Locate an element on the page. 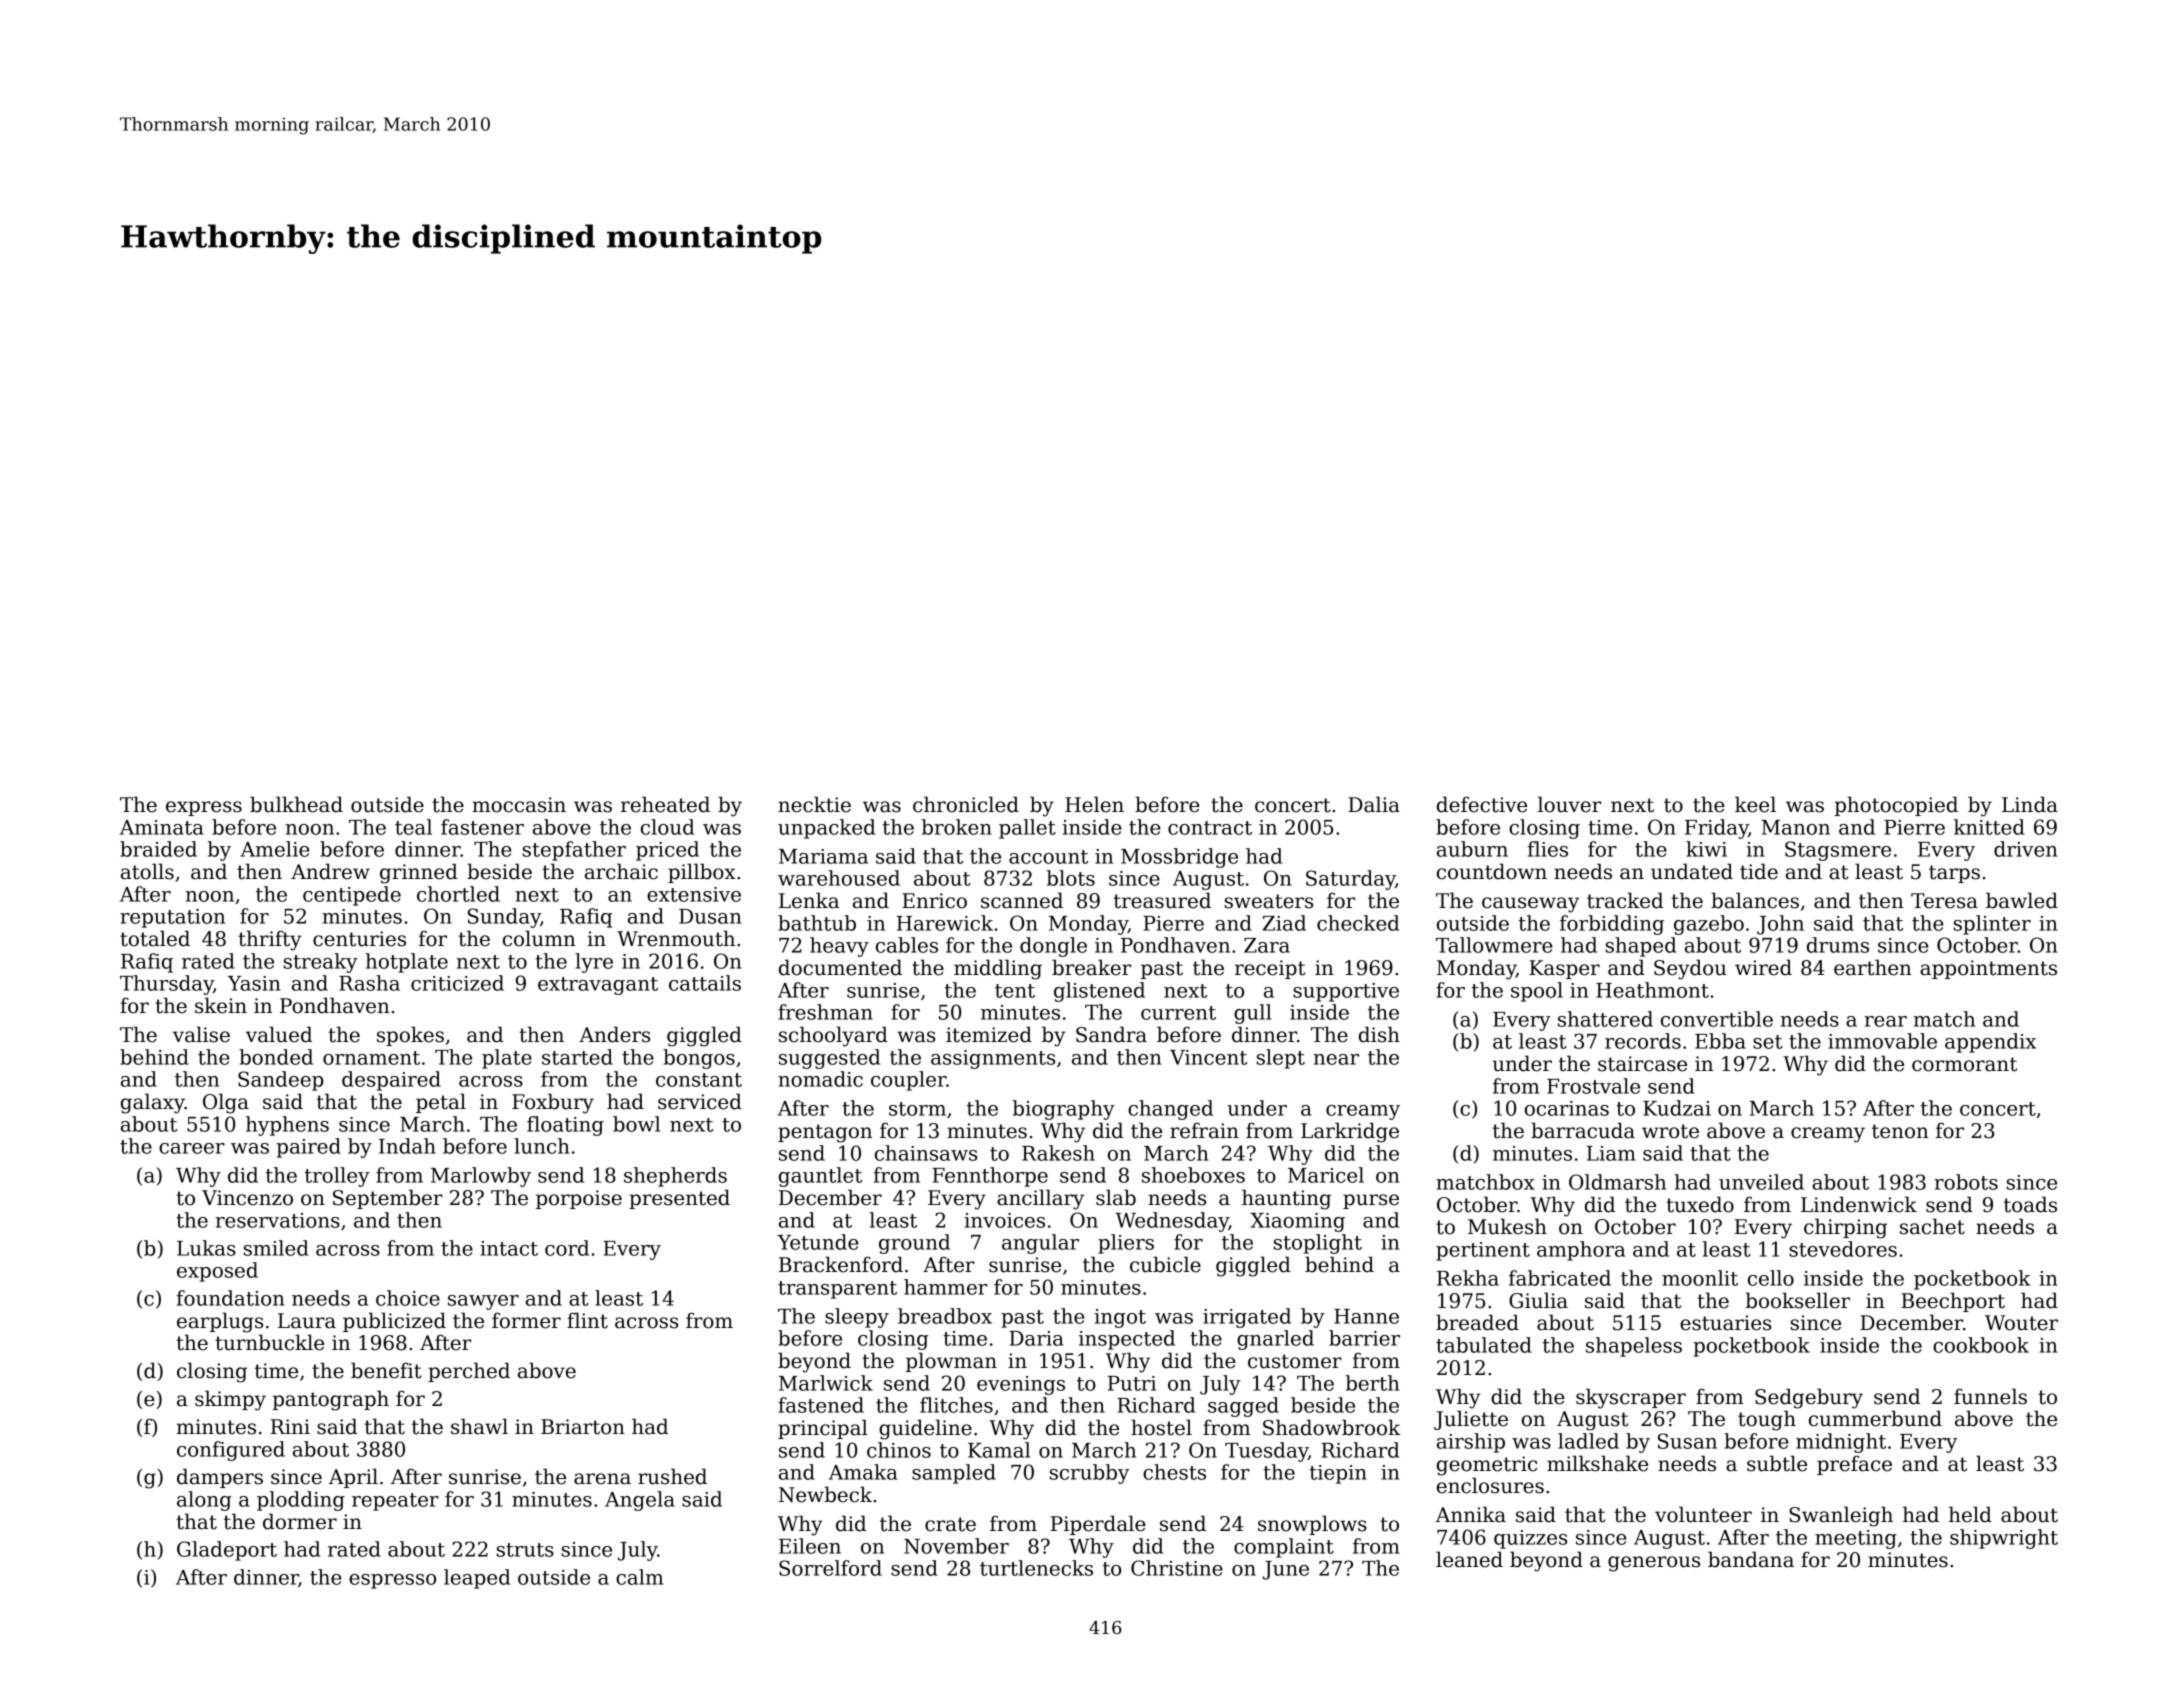  calm is located at coordinates (639, 1577).
